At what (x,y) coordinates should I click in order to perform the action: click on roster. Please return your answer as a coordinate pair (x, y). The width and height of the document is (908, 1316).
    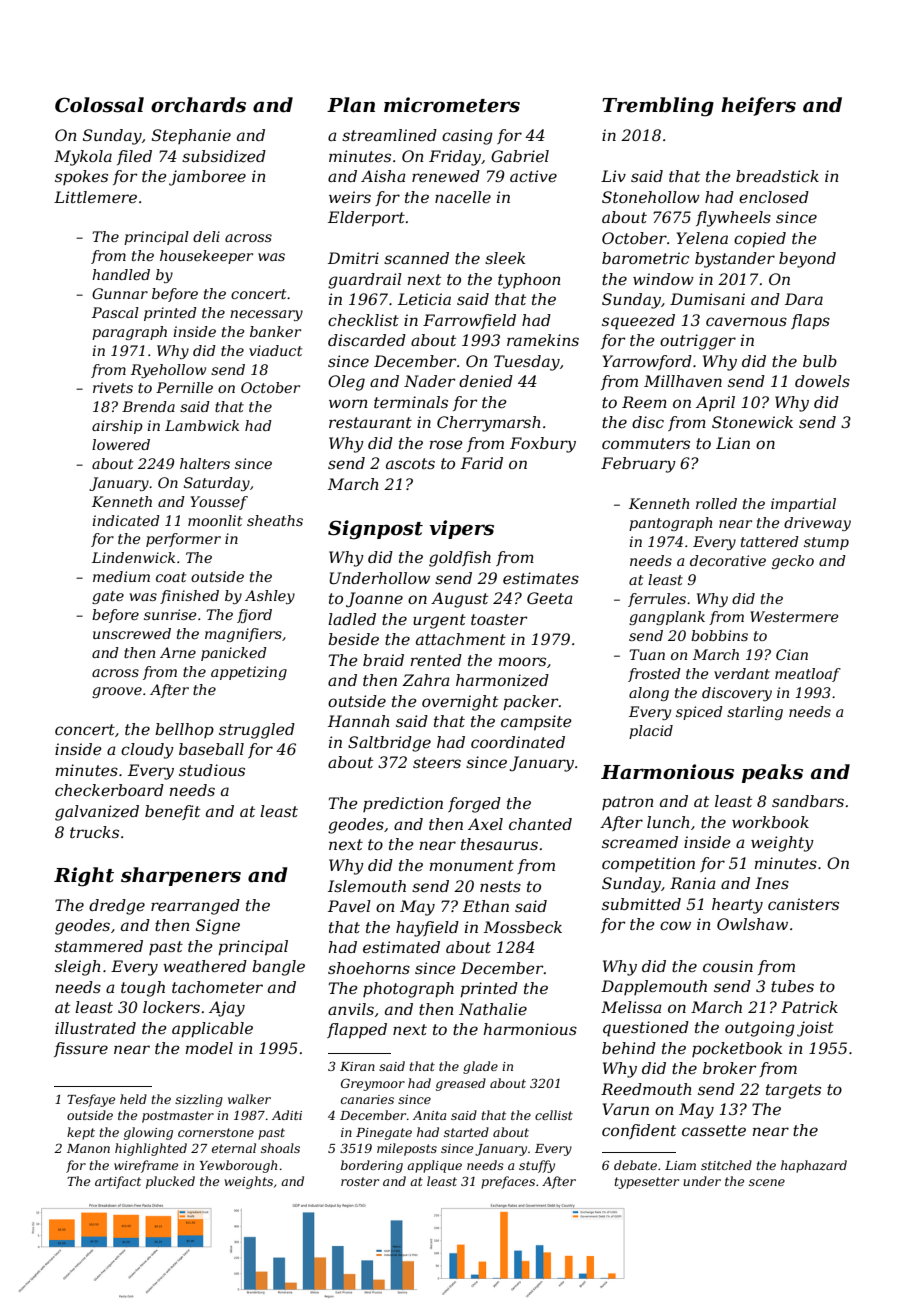
    Looking at the image, I should click on (360, 1181).
